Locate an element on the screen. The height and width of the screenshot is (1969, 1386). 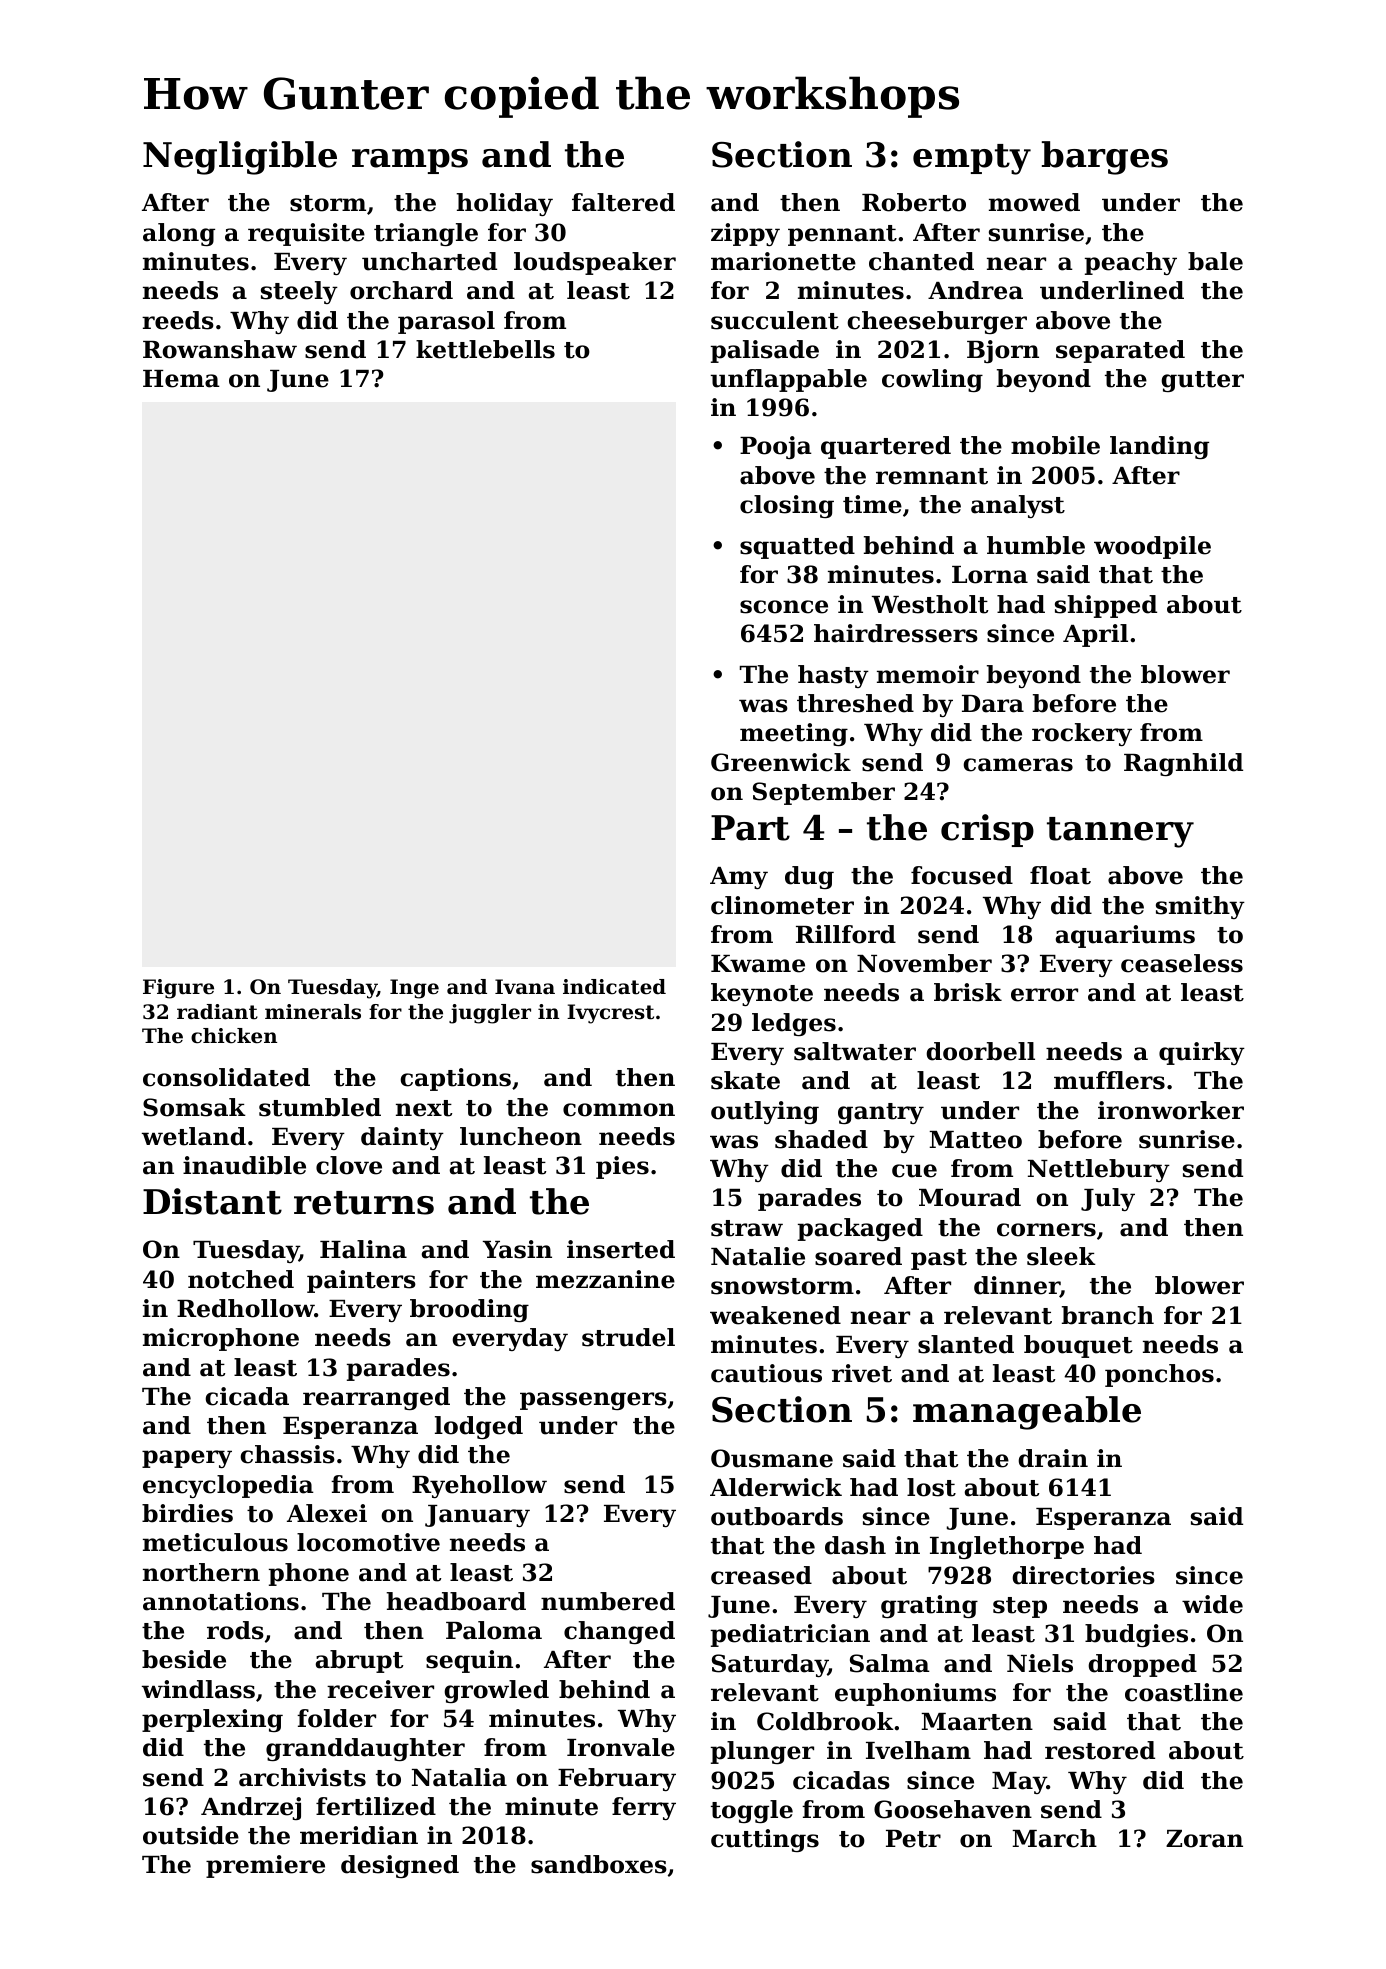
focused is located at coordinates (962, 875).
